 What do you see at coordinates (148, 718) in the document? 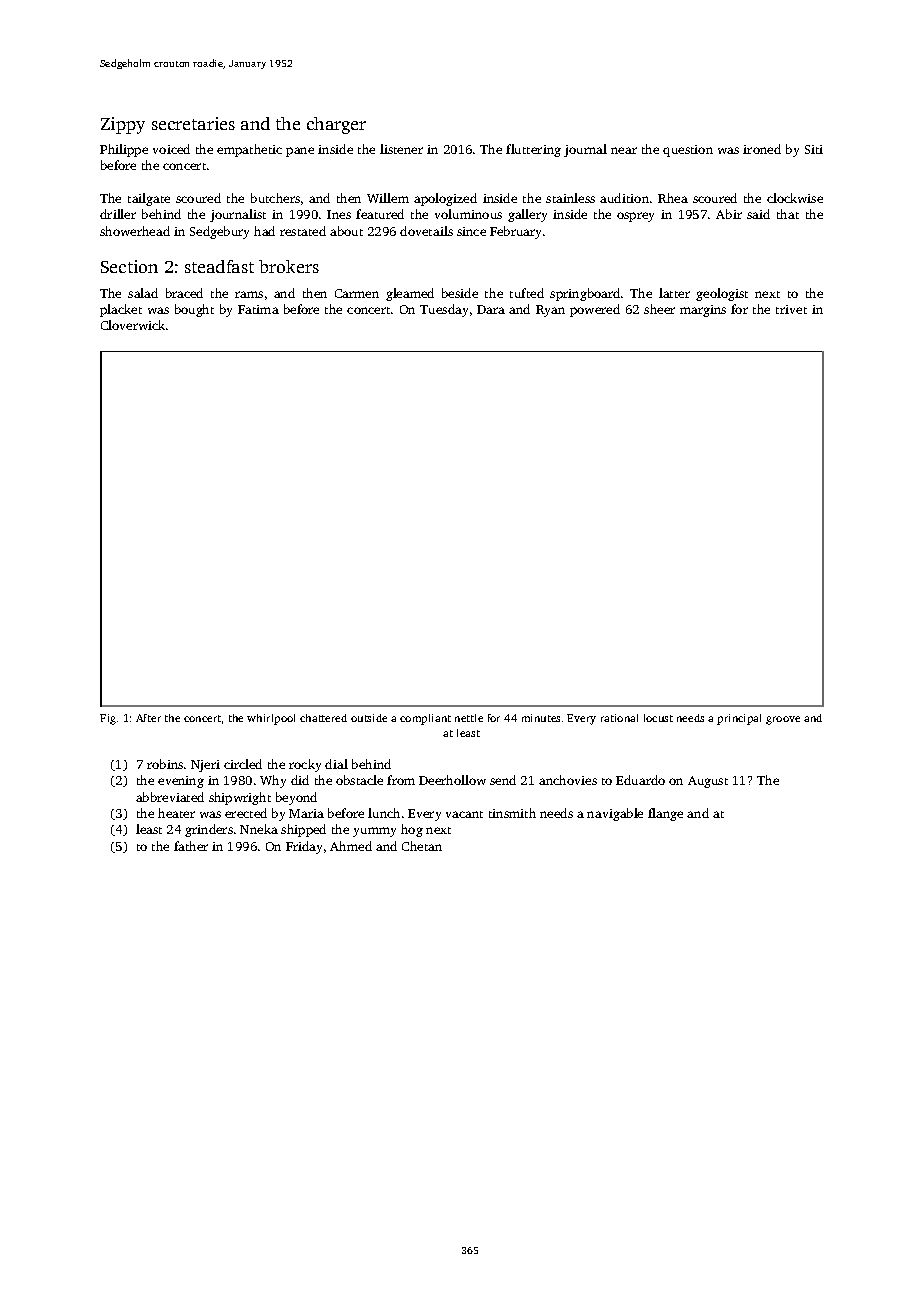
I see `After` at bounding box center [148, 718].
